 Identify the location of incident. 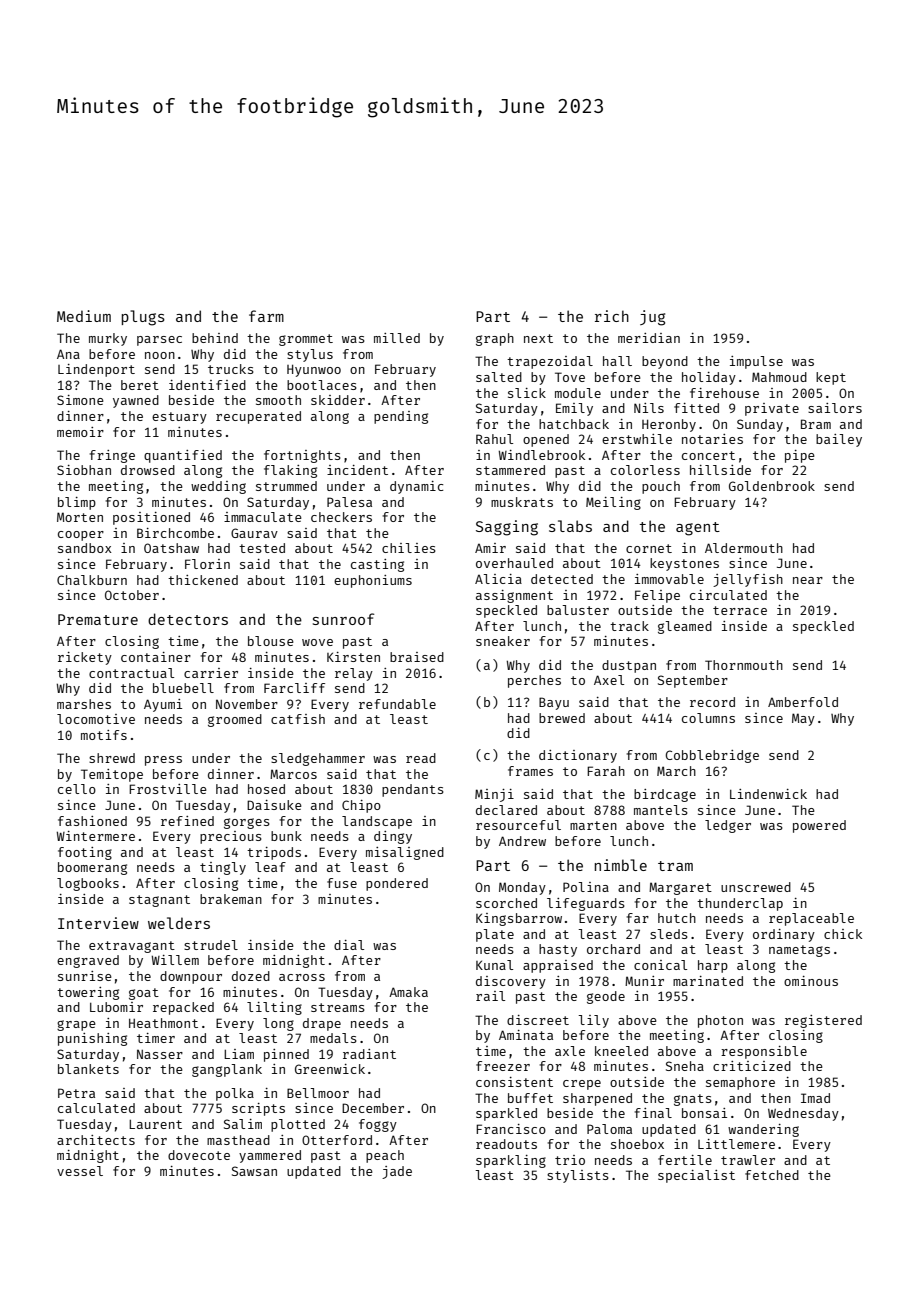
(357, 470).
